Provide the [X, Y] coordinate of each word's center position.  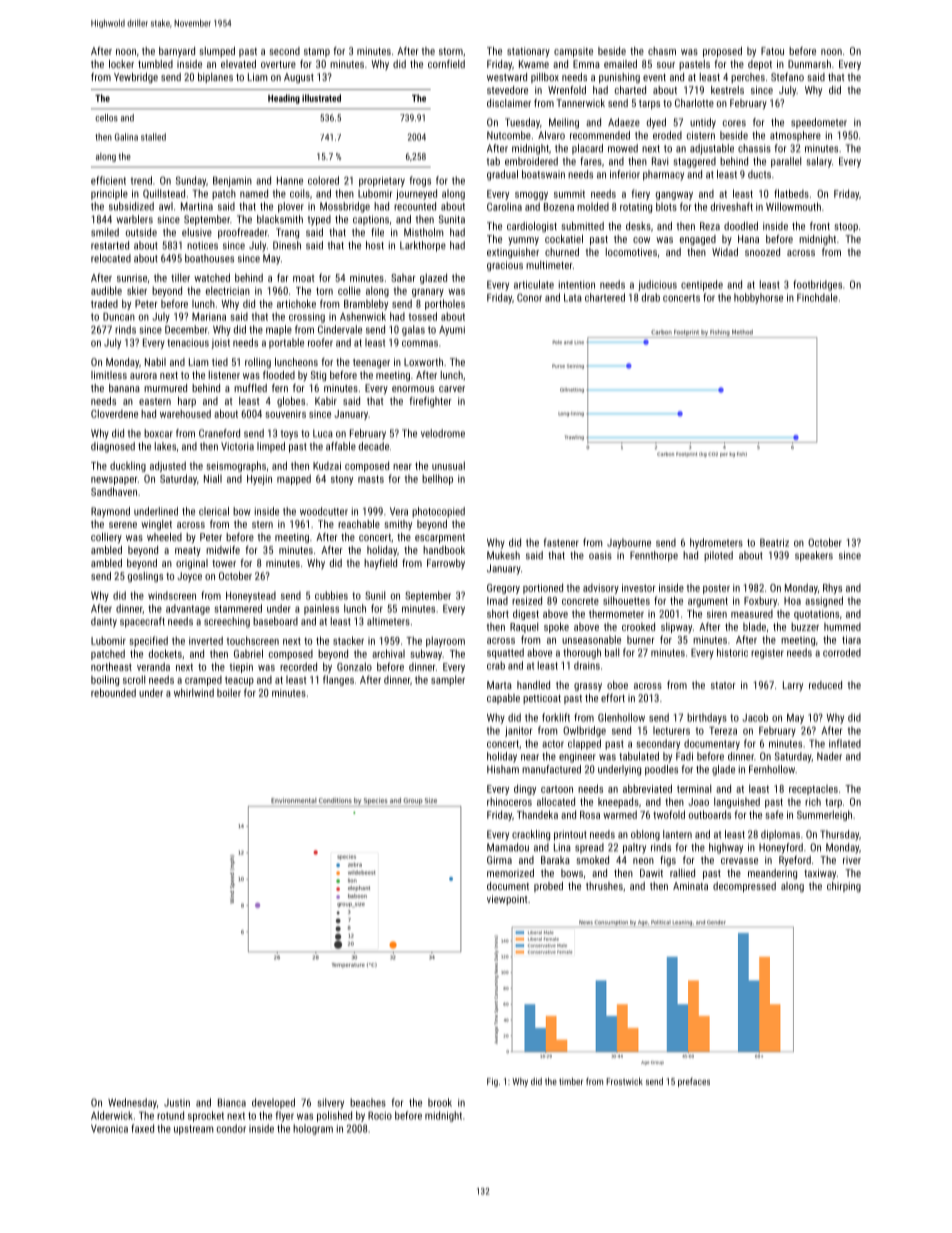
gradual [502, 175]
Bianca [232, 1102]
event [654, 77]
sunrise [132, 278]
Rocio [380, 1115]
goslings [145, 577]
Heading [284, 99]
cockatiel [564, 239]
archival [388, 653]
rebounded [113, 692]
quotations [816, 615]
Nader [829, 756]
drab [651, 297]
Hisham [503, 769]
